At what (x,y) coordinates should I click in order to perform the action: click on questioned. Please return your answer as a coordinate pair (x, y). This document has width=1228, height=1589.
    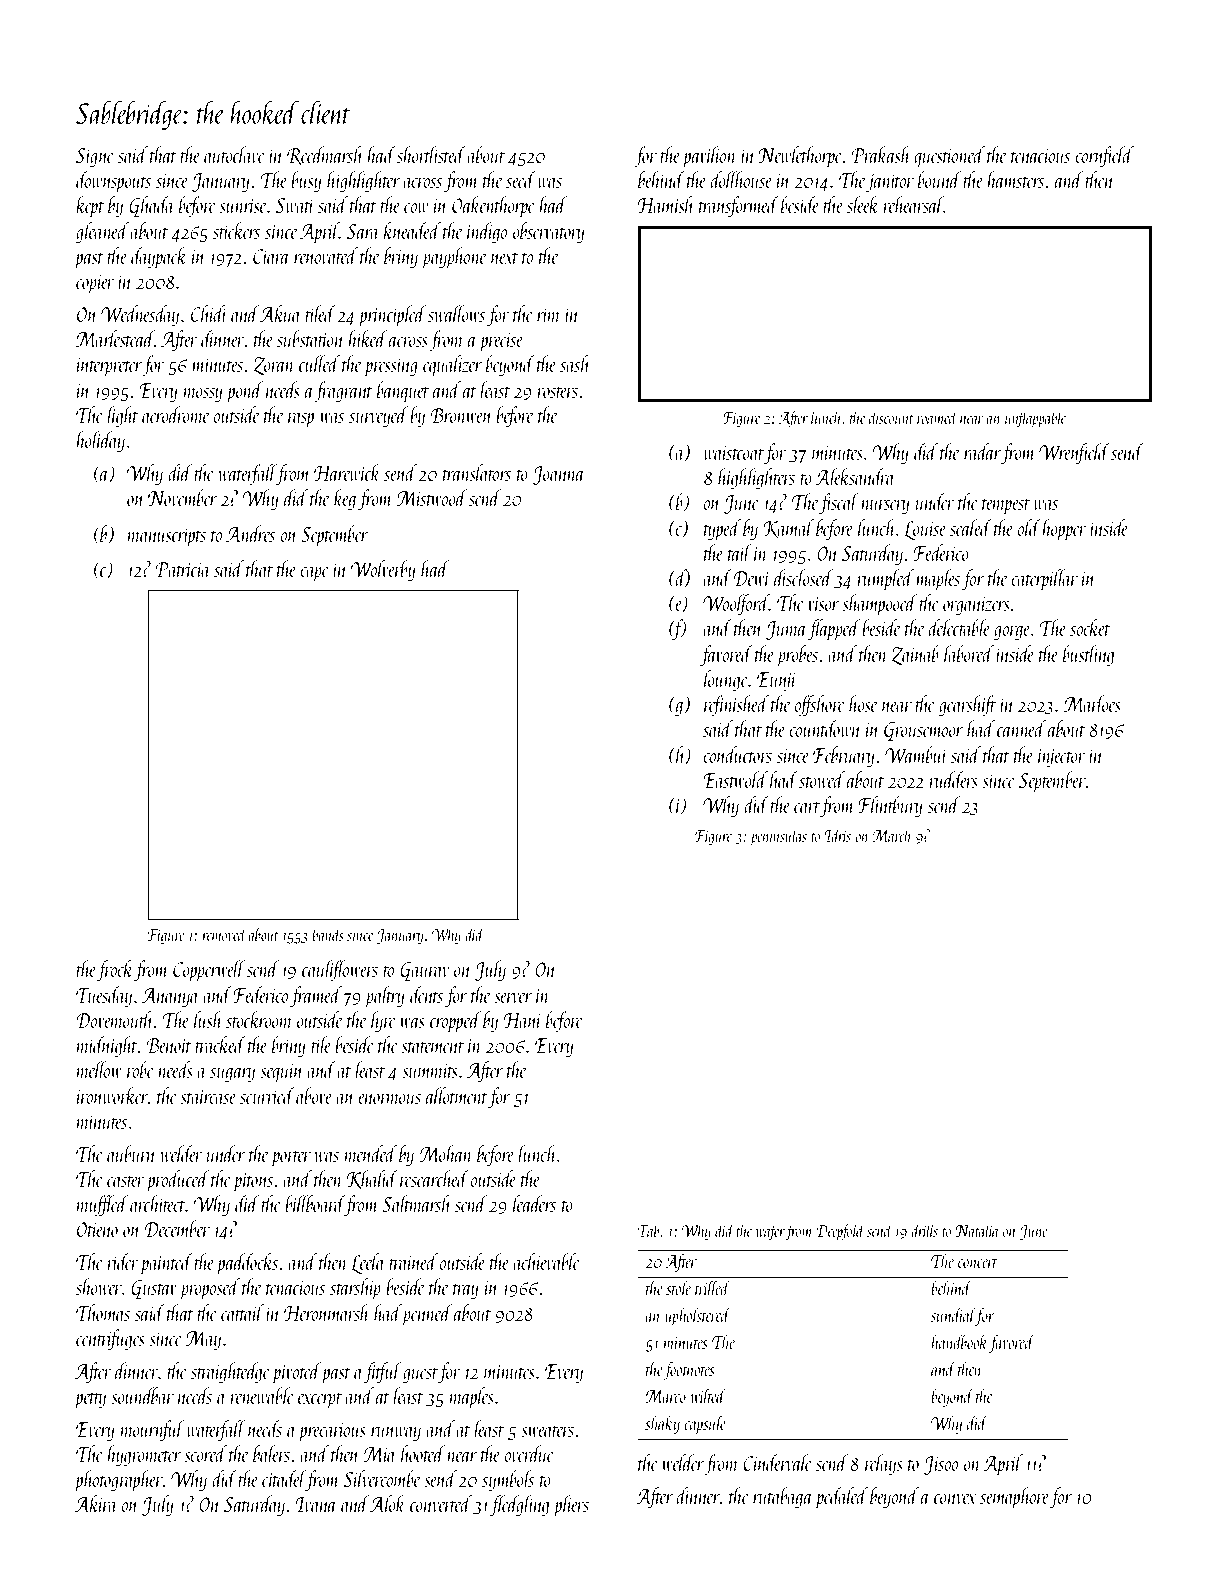
    Looking at the image, I should click on (949, 157).
